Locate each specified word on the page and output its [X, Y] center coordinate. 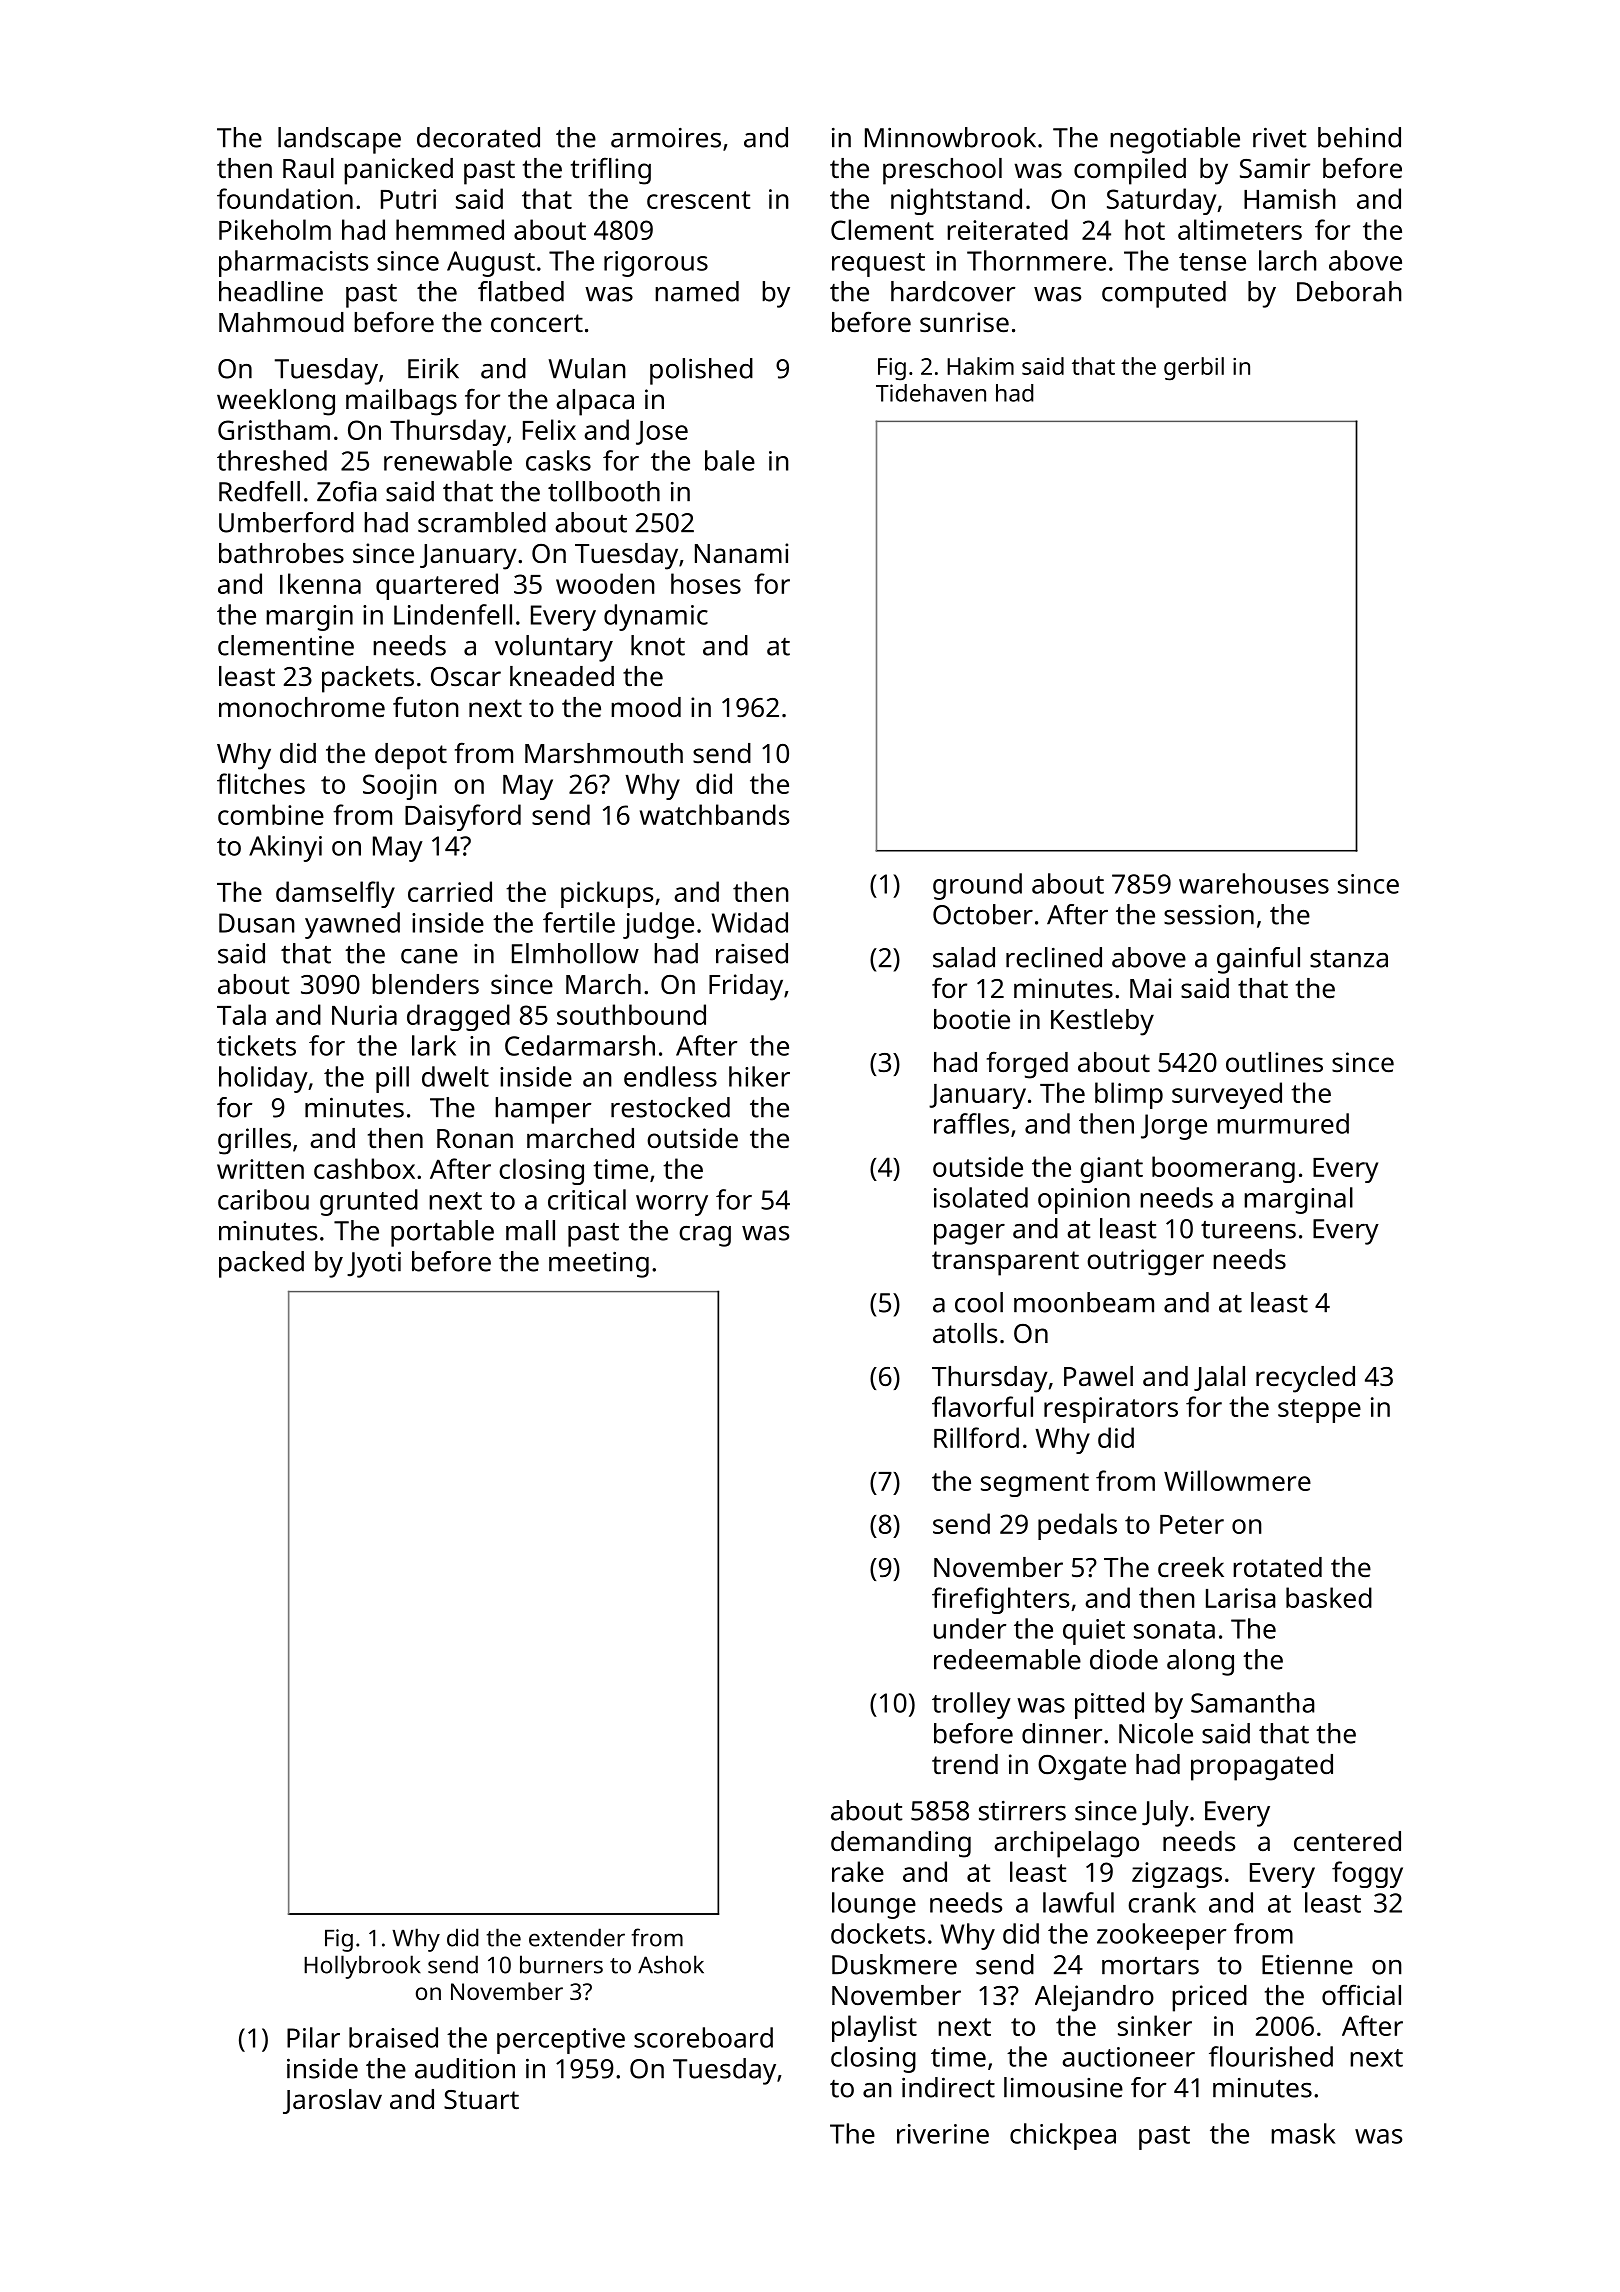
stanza [1349, 959]
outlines [1274, 1062]
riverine [943, 2134]
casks [558, 460]
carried [450, 891]
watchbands [714, 814]
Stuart [481, 2099]
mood [646, 707]
